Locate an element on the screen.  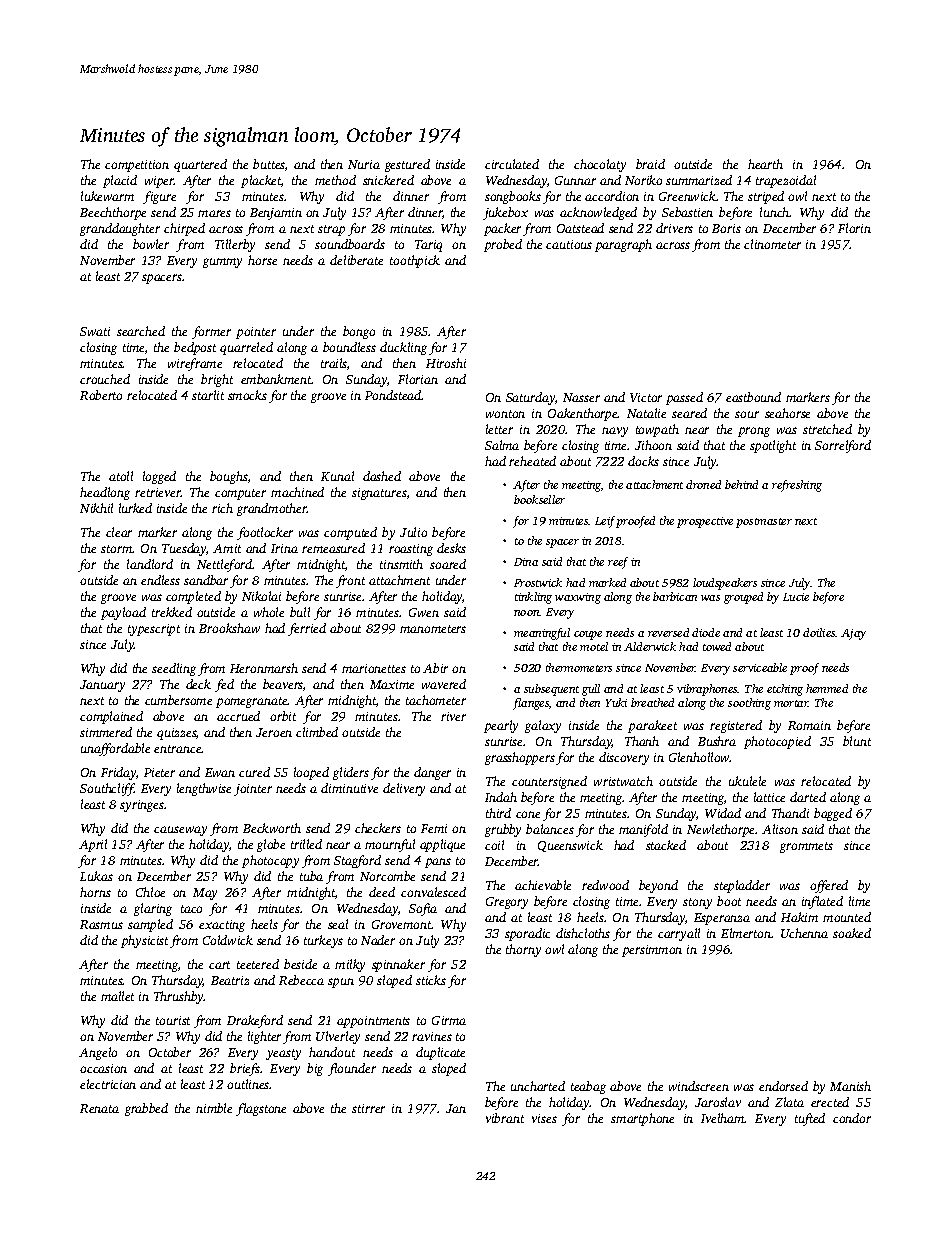
starlit is located at coordinates (208, 395).
